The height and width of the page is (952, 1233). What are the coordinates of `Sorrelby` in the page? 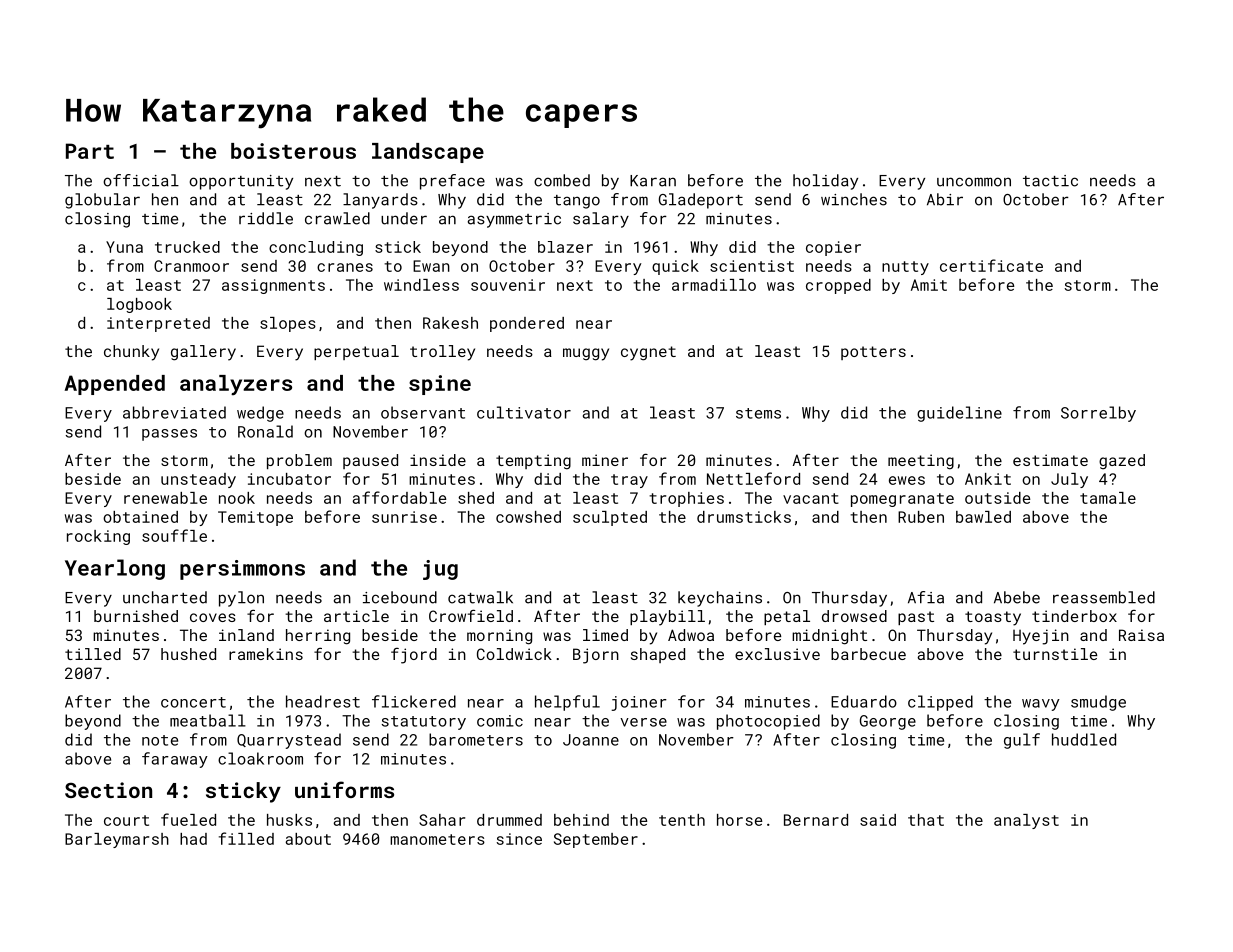 It's located at (1098, 414).
